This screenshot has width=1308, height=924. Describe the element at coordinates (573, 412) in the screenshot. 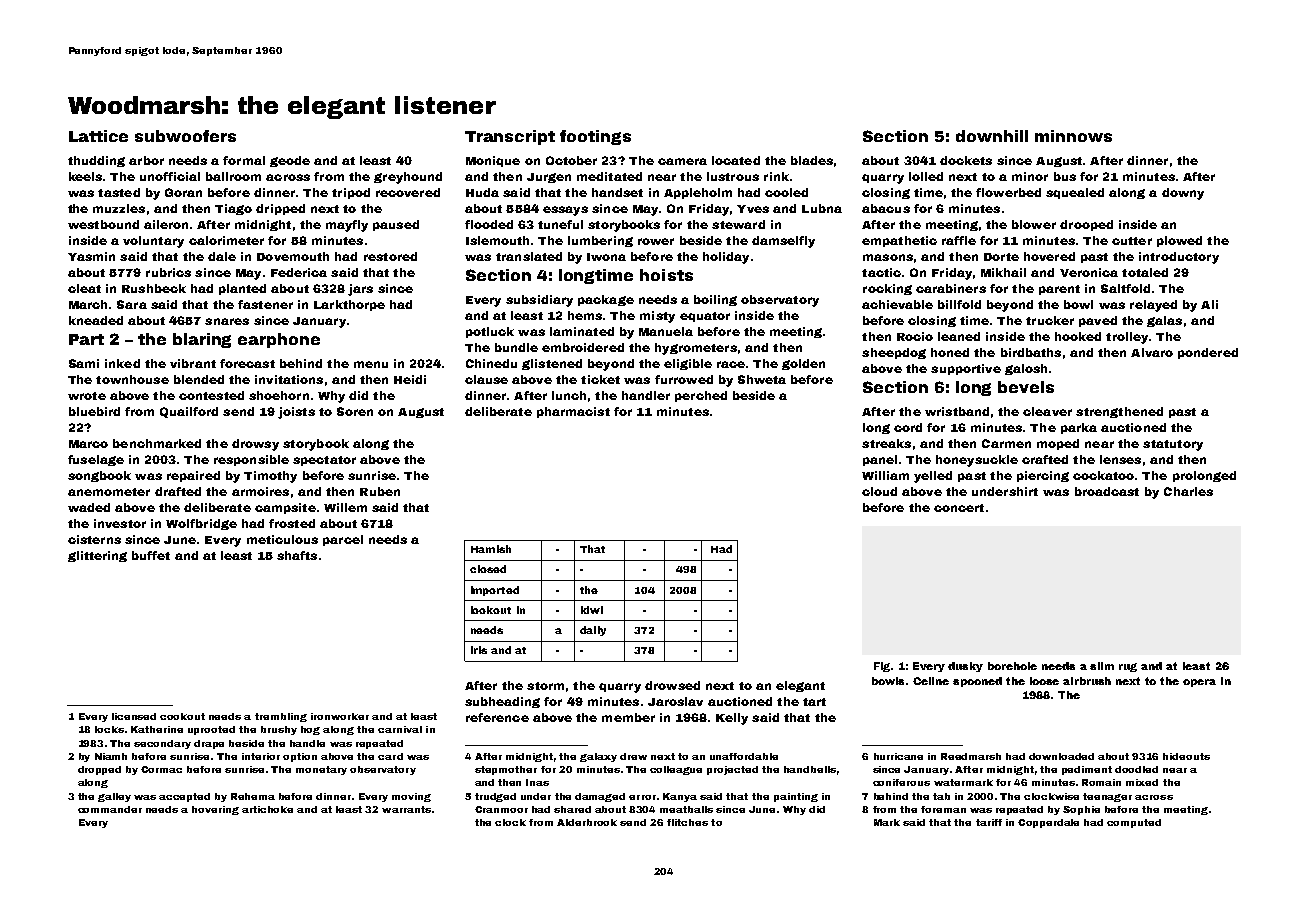

I see `pharmacist` at that location.
